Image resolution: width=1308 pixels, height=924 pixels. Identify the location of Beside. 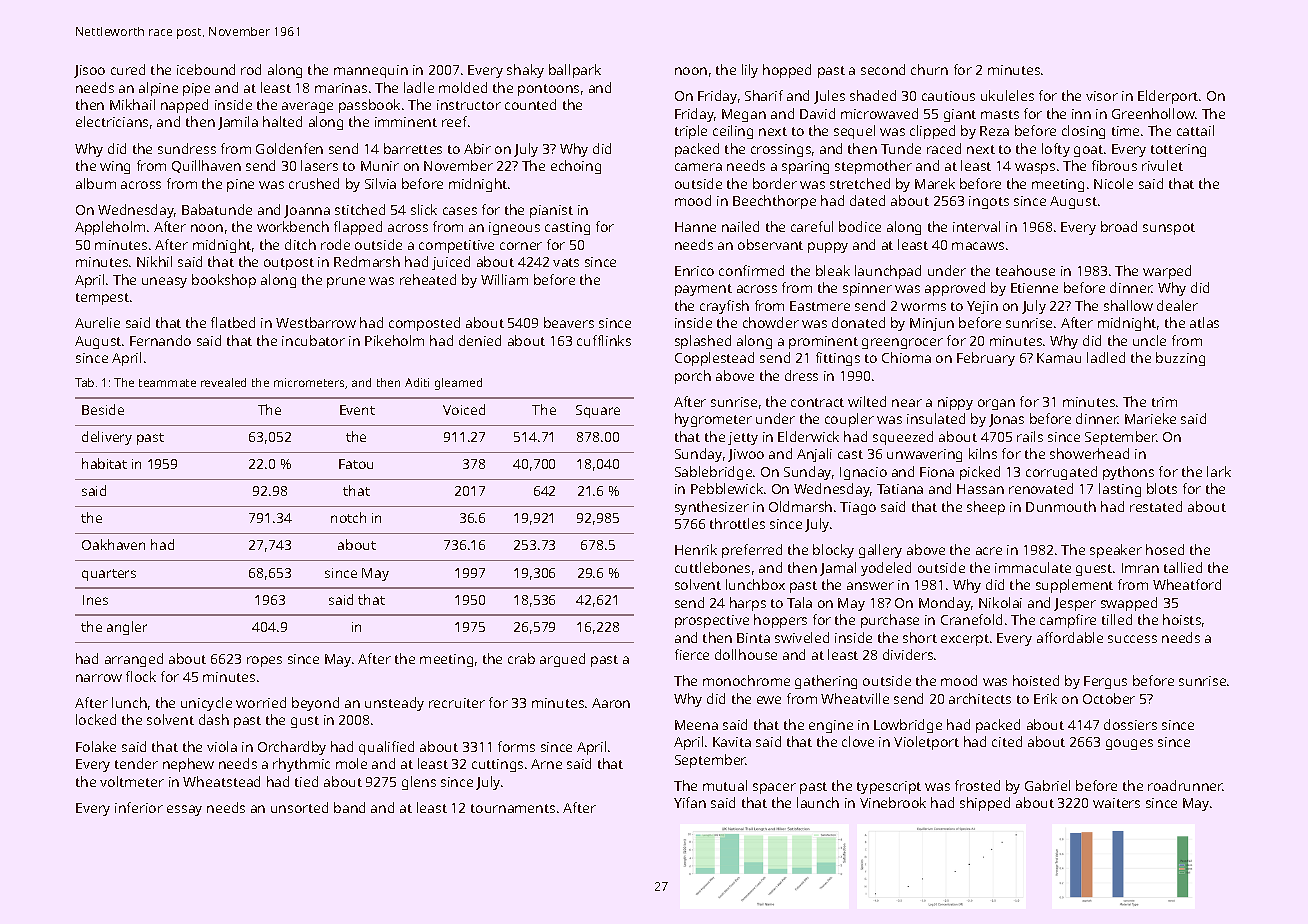
(103, 409).
